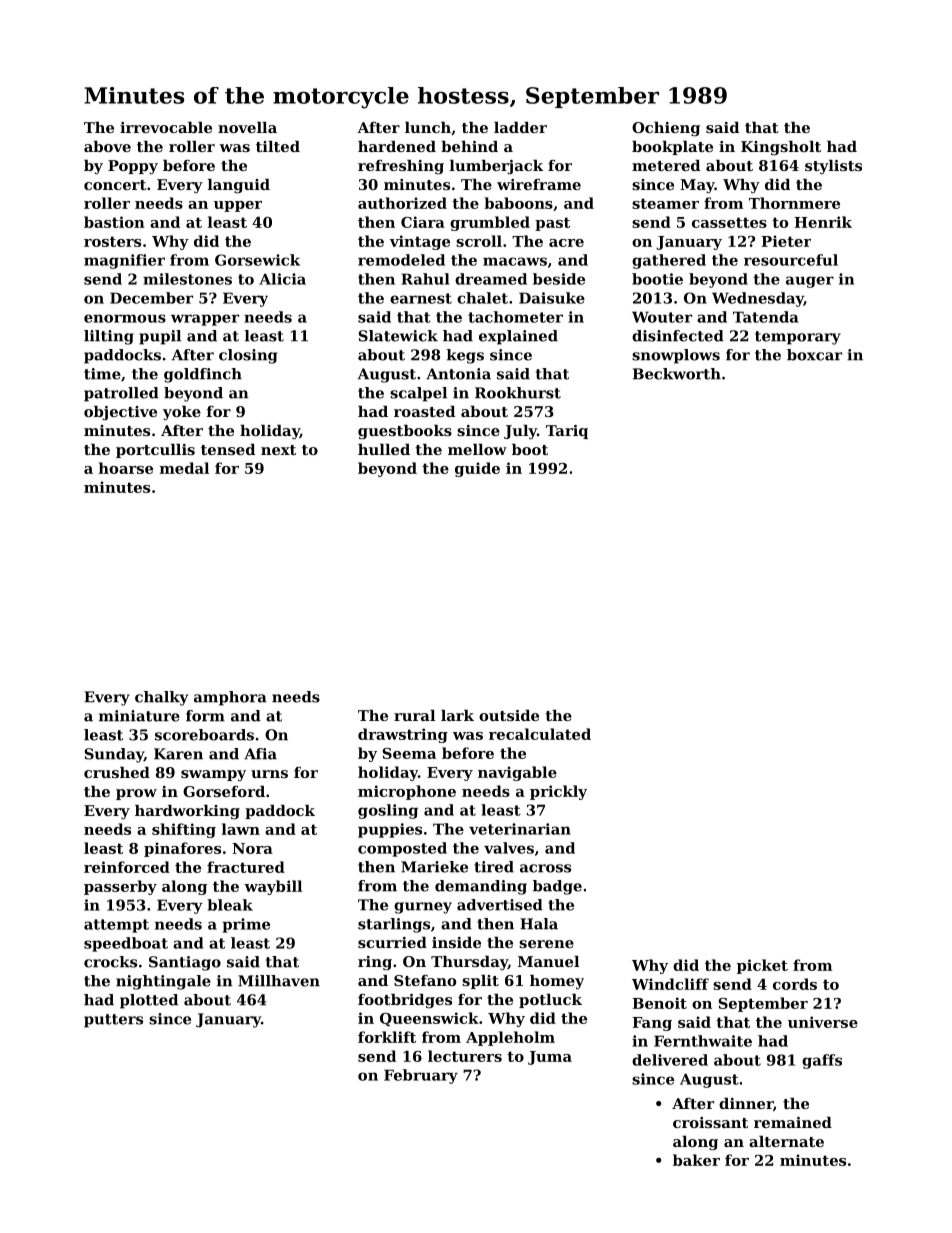 The image size is (952, 1233). What do you see at coordinates (520, 127) in the screenshot?
I see `ladder` at bounding box center [520, 127].
